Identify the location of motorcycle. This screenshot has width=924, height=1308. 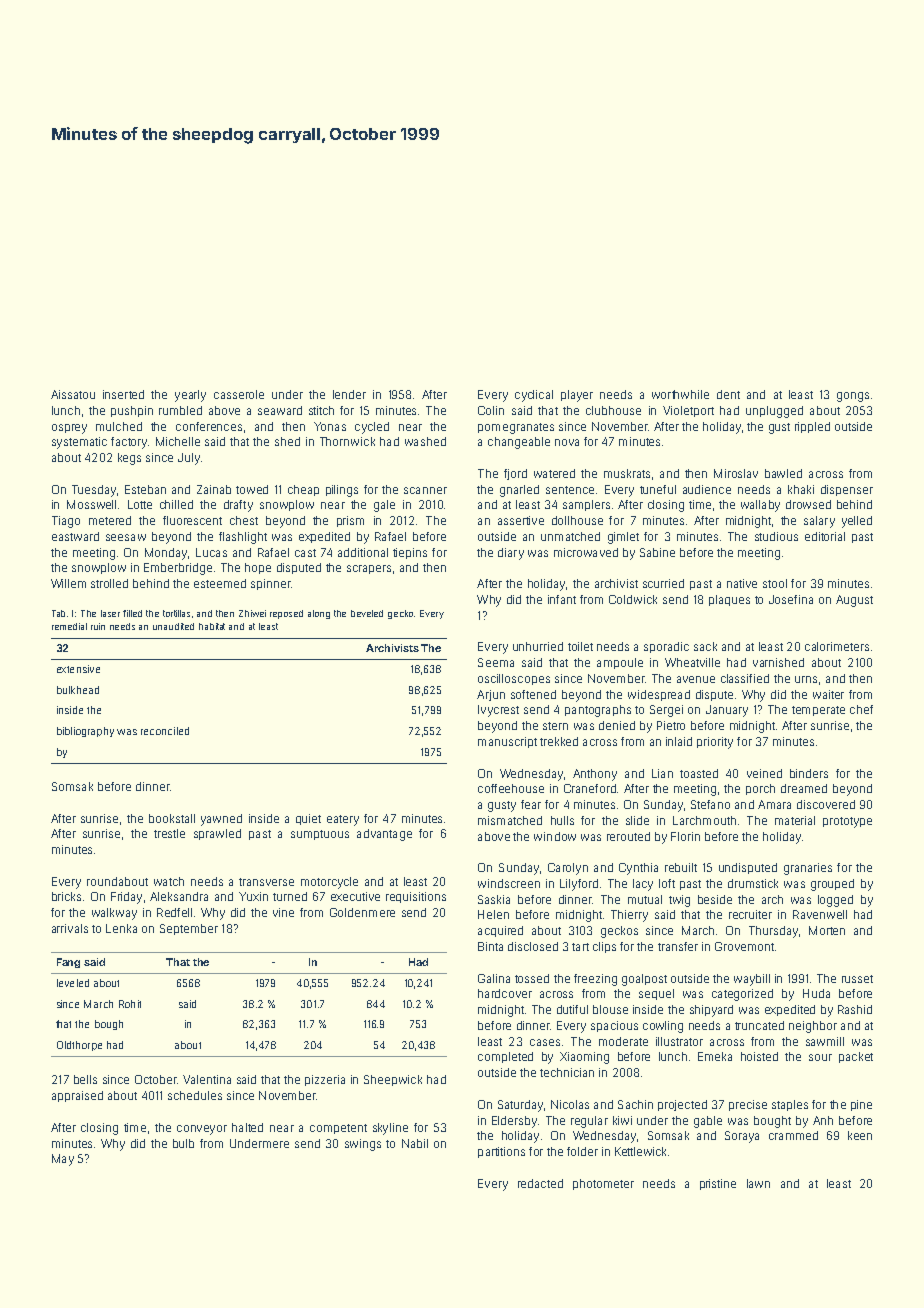
(329, 883).
